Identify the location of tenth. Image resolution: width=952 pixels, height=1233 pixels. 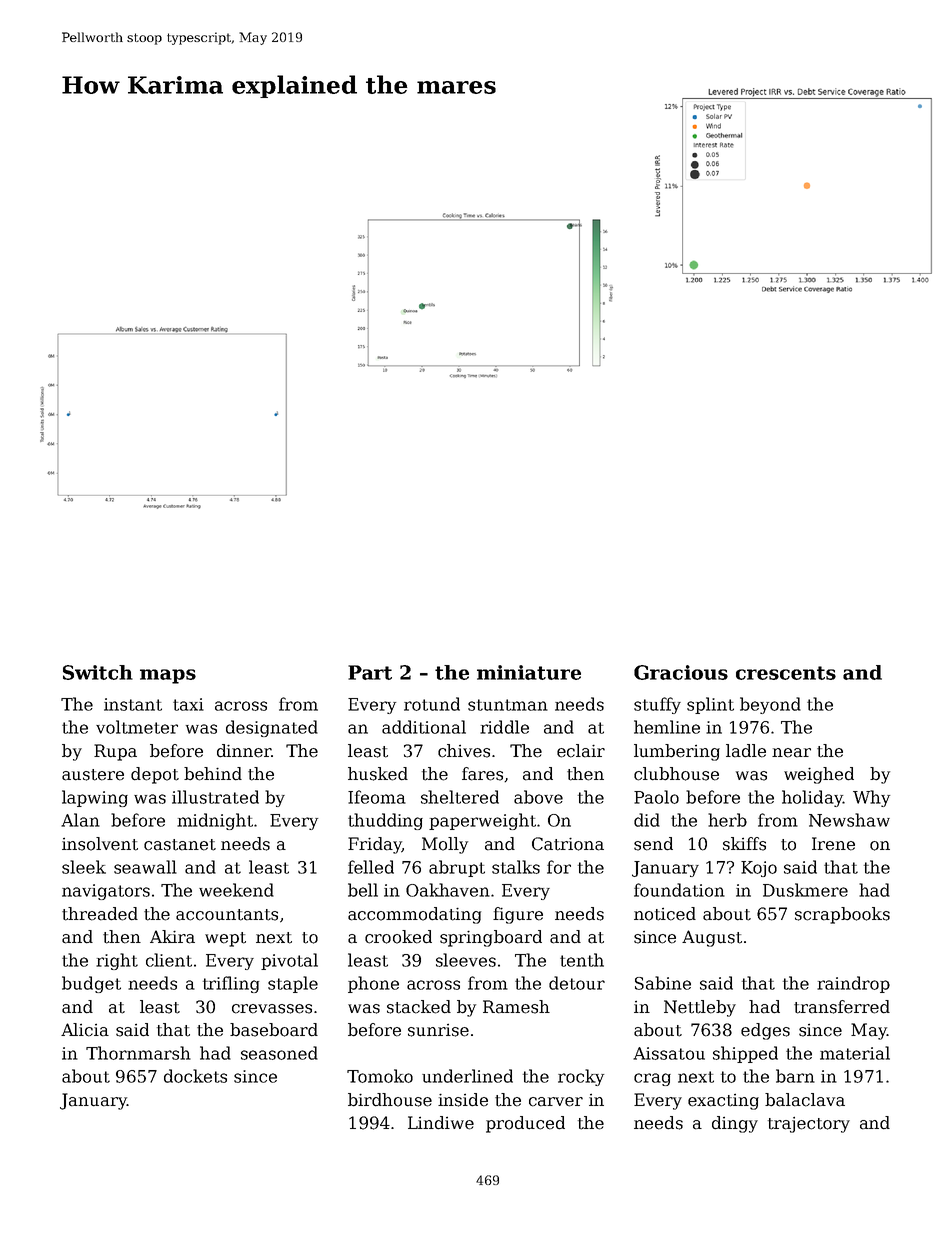
(582, 960).
